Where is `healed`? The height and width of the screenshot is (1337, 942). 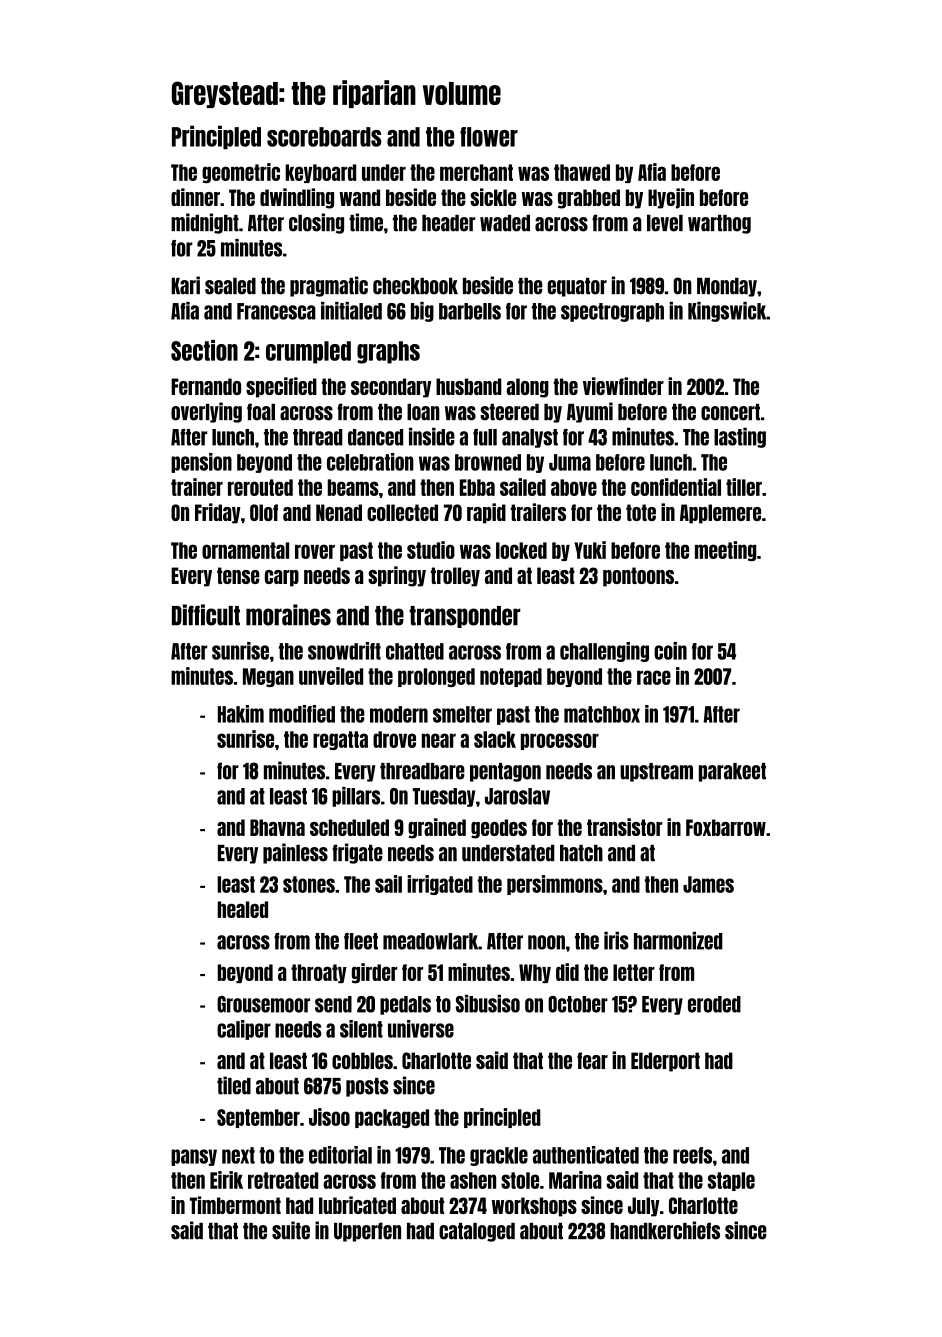
healed is located at coordinates (242, 909).
